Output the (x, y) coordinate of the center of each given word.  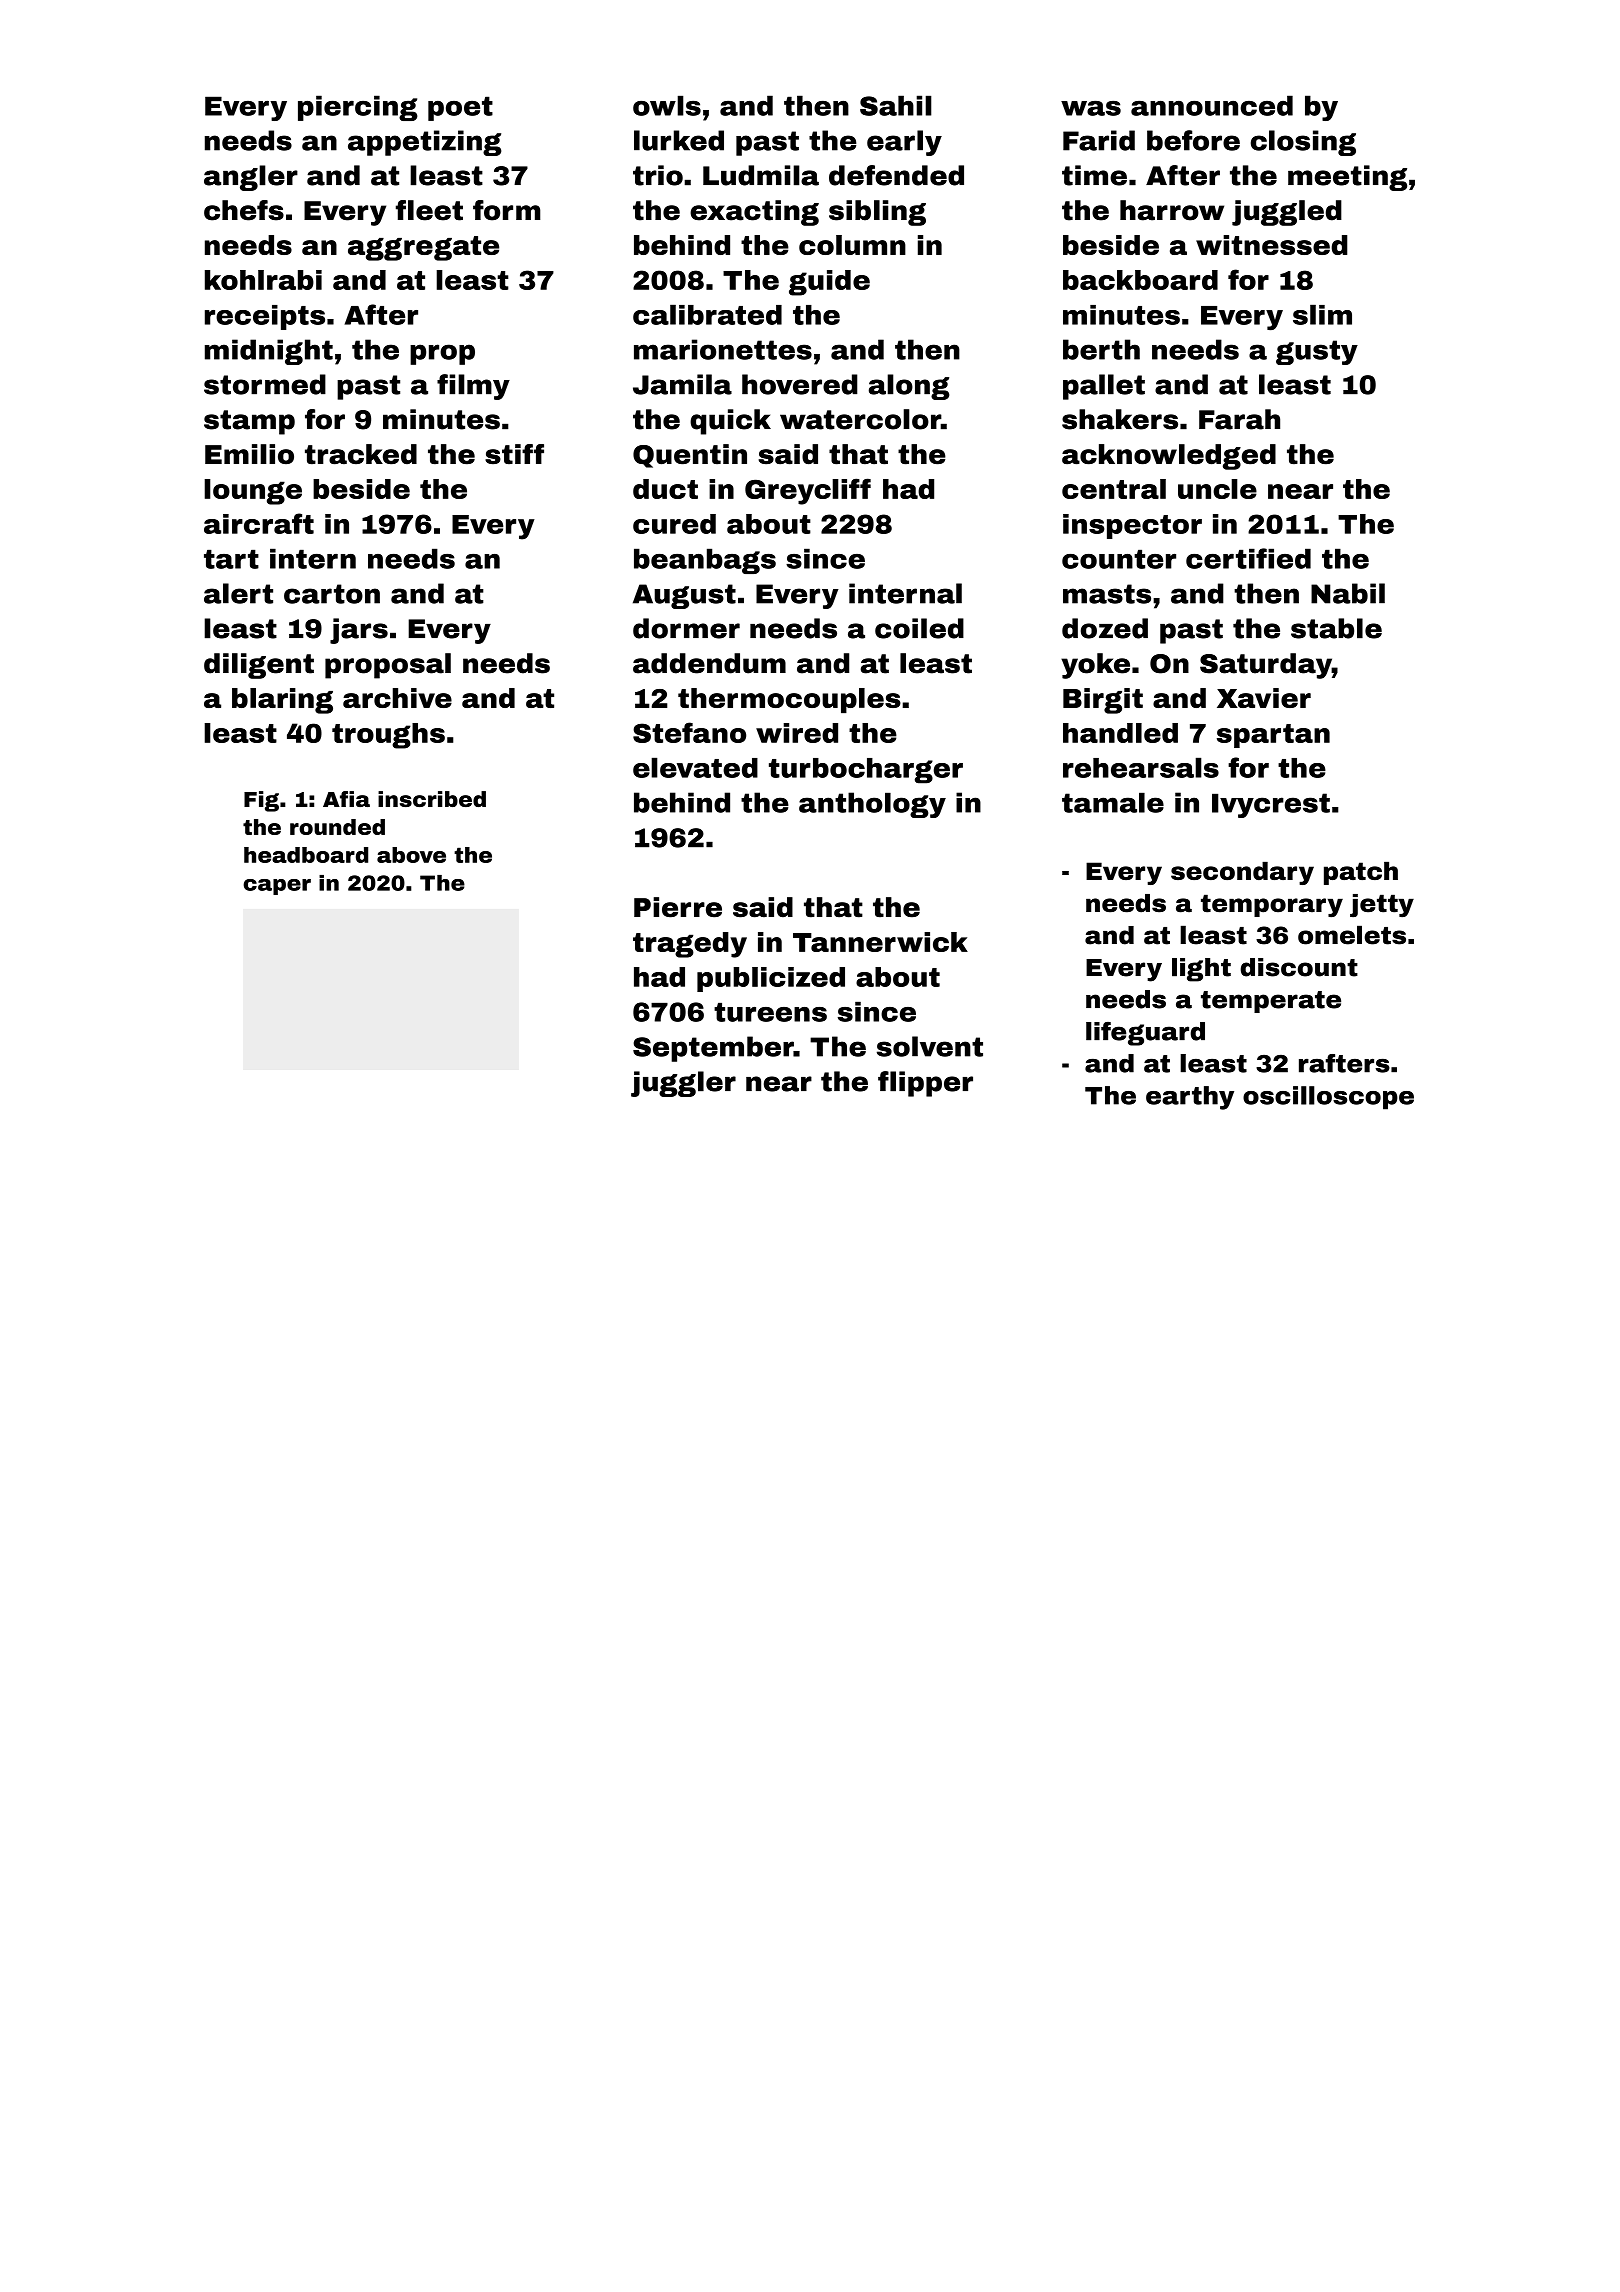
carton (332, 594)
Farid (1099, 140)
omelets (1352, 935)
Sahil (896, 105)
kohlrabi (263, 280)
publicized (771, 979)
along (909, 387)
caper (277, 887)
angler (251, 178)
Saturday (1266, 666)
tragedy (690, 945)
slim (1322, 314)
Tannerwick (880, 942)
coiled (919, 628)
